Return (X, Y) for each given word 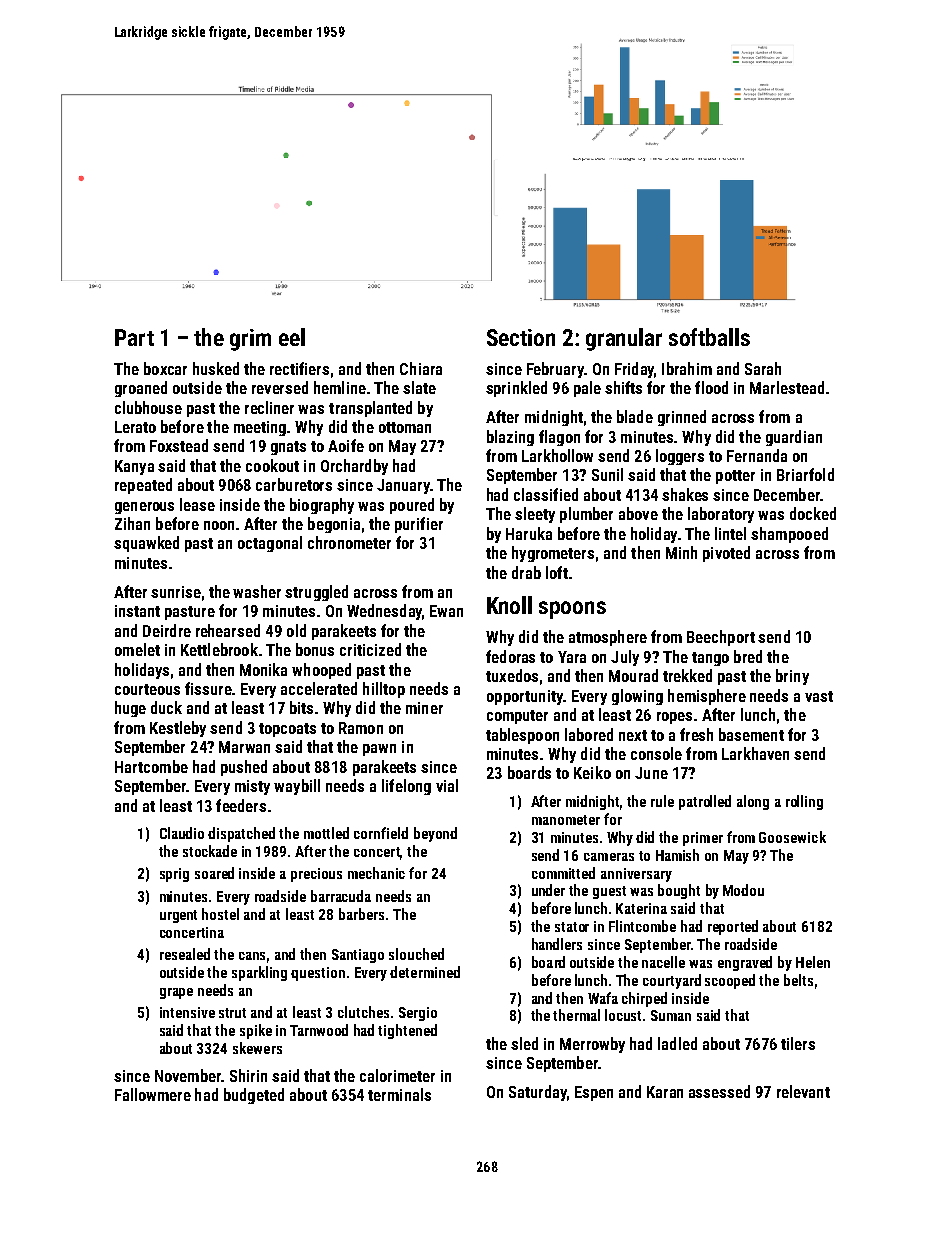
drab (526, 572)
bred (748, 656)
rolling (804, 802)
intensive (187, 1012)
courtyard (672, 981)
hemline (340, 387)
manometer (566, 820)
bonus (315, 649)
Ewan (446, 611)
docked (813, 513)
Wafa (603, 998)
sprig (174, 875)
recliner (269, 407)
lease (197, 504)
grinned (682, 418)
